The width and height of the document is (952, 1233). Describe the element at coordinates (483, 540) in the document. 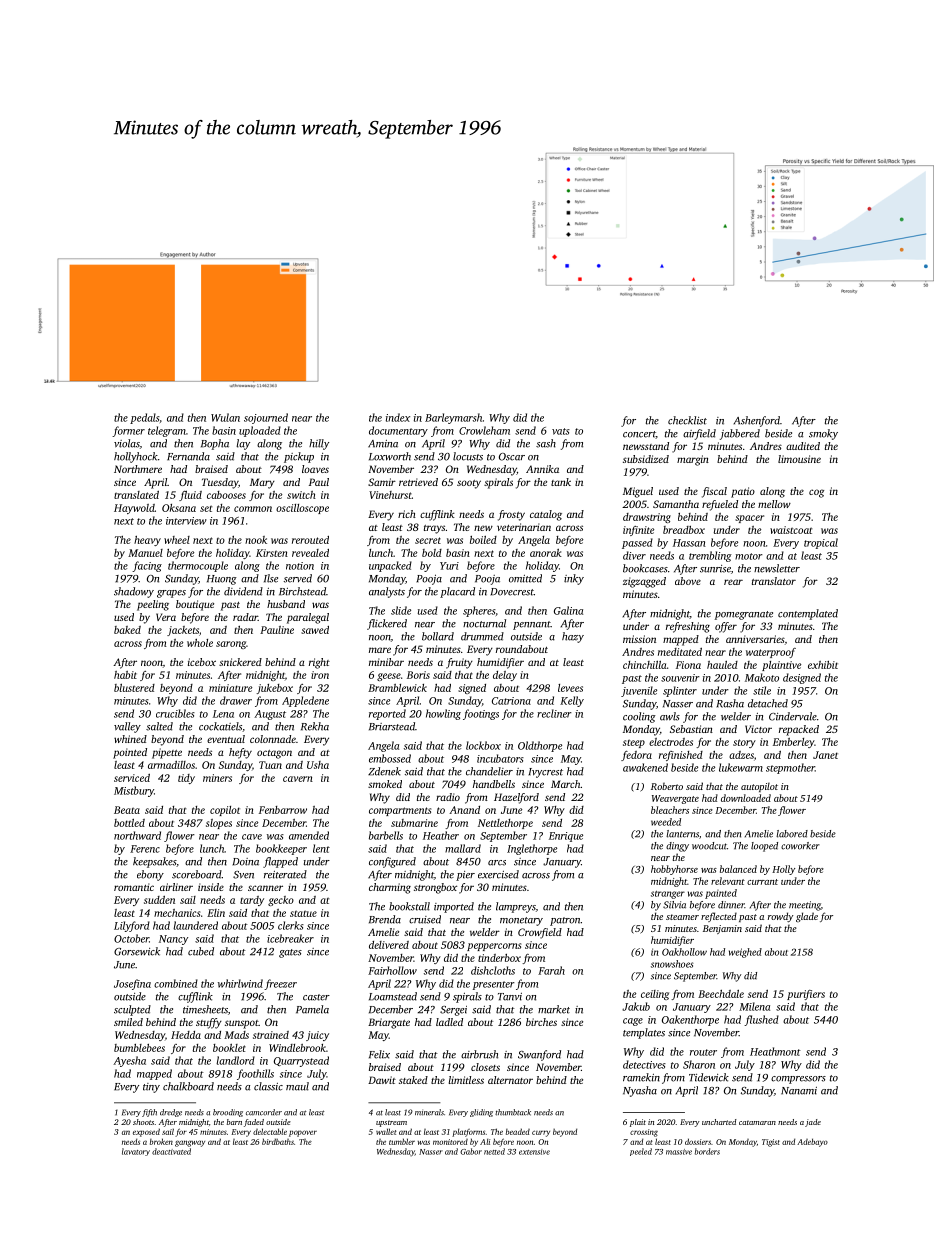

I see `boiled` at that location.
